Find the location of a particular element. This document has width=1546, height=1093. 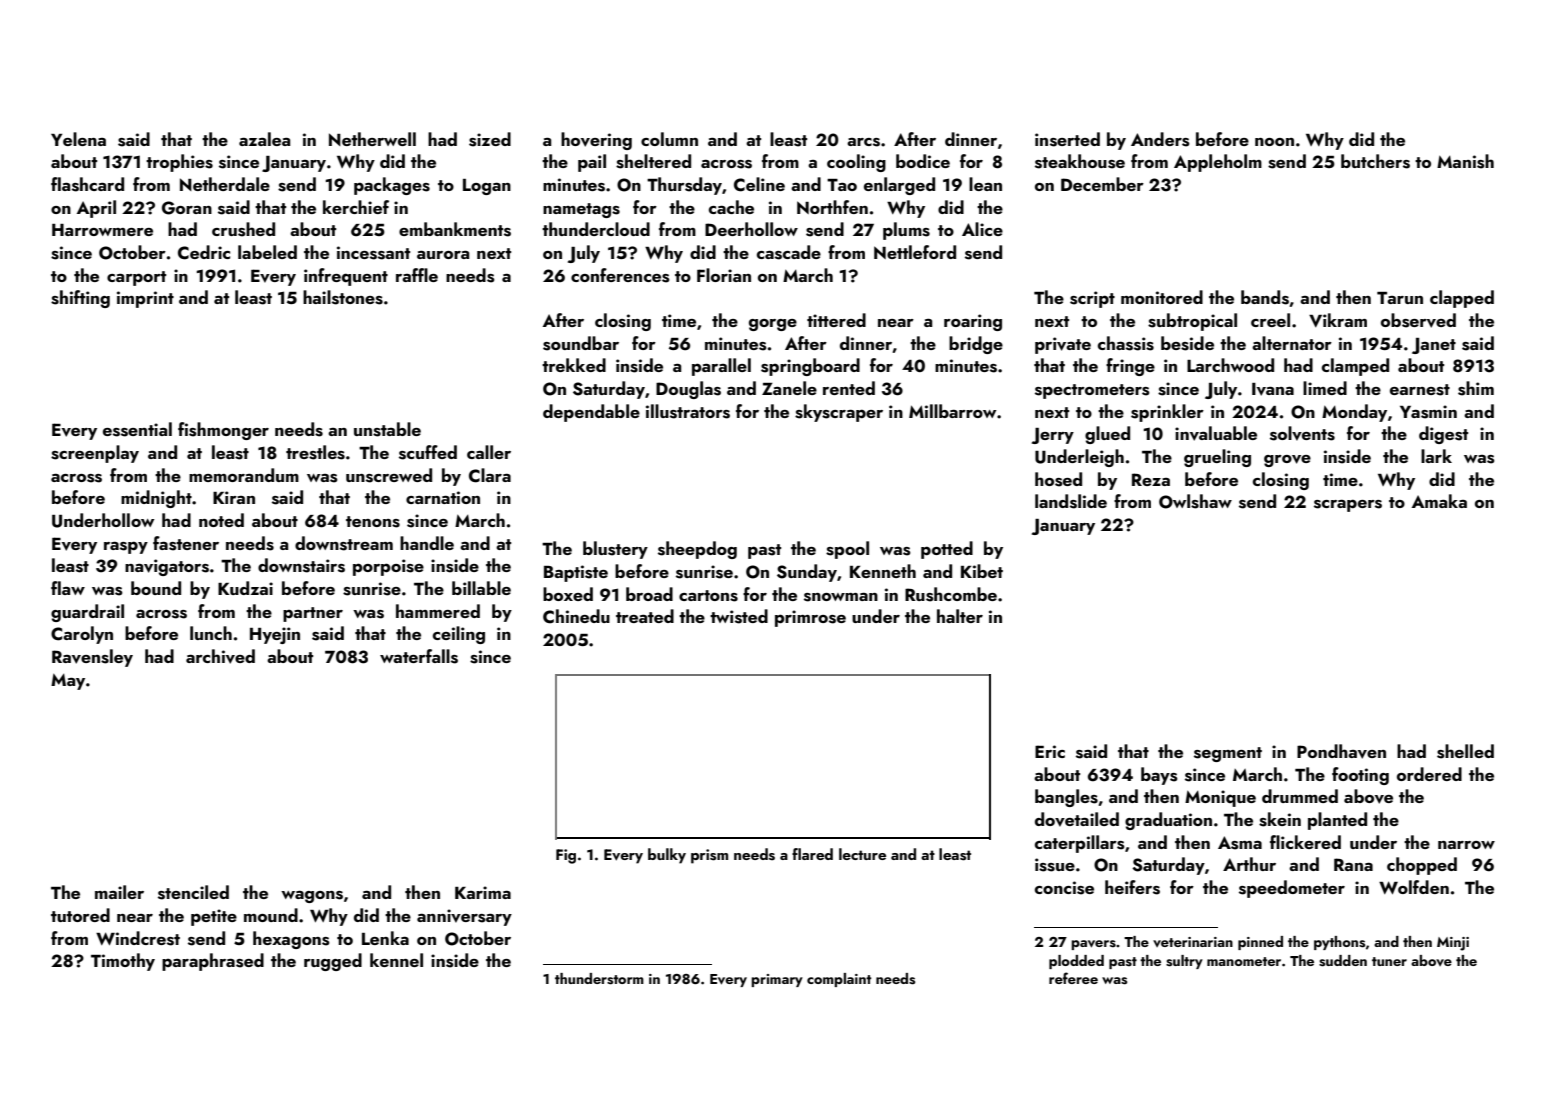

Clara is located at coordinates (490, 475).
